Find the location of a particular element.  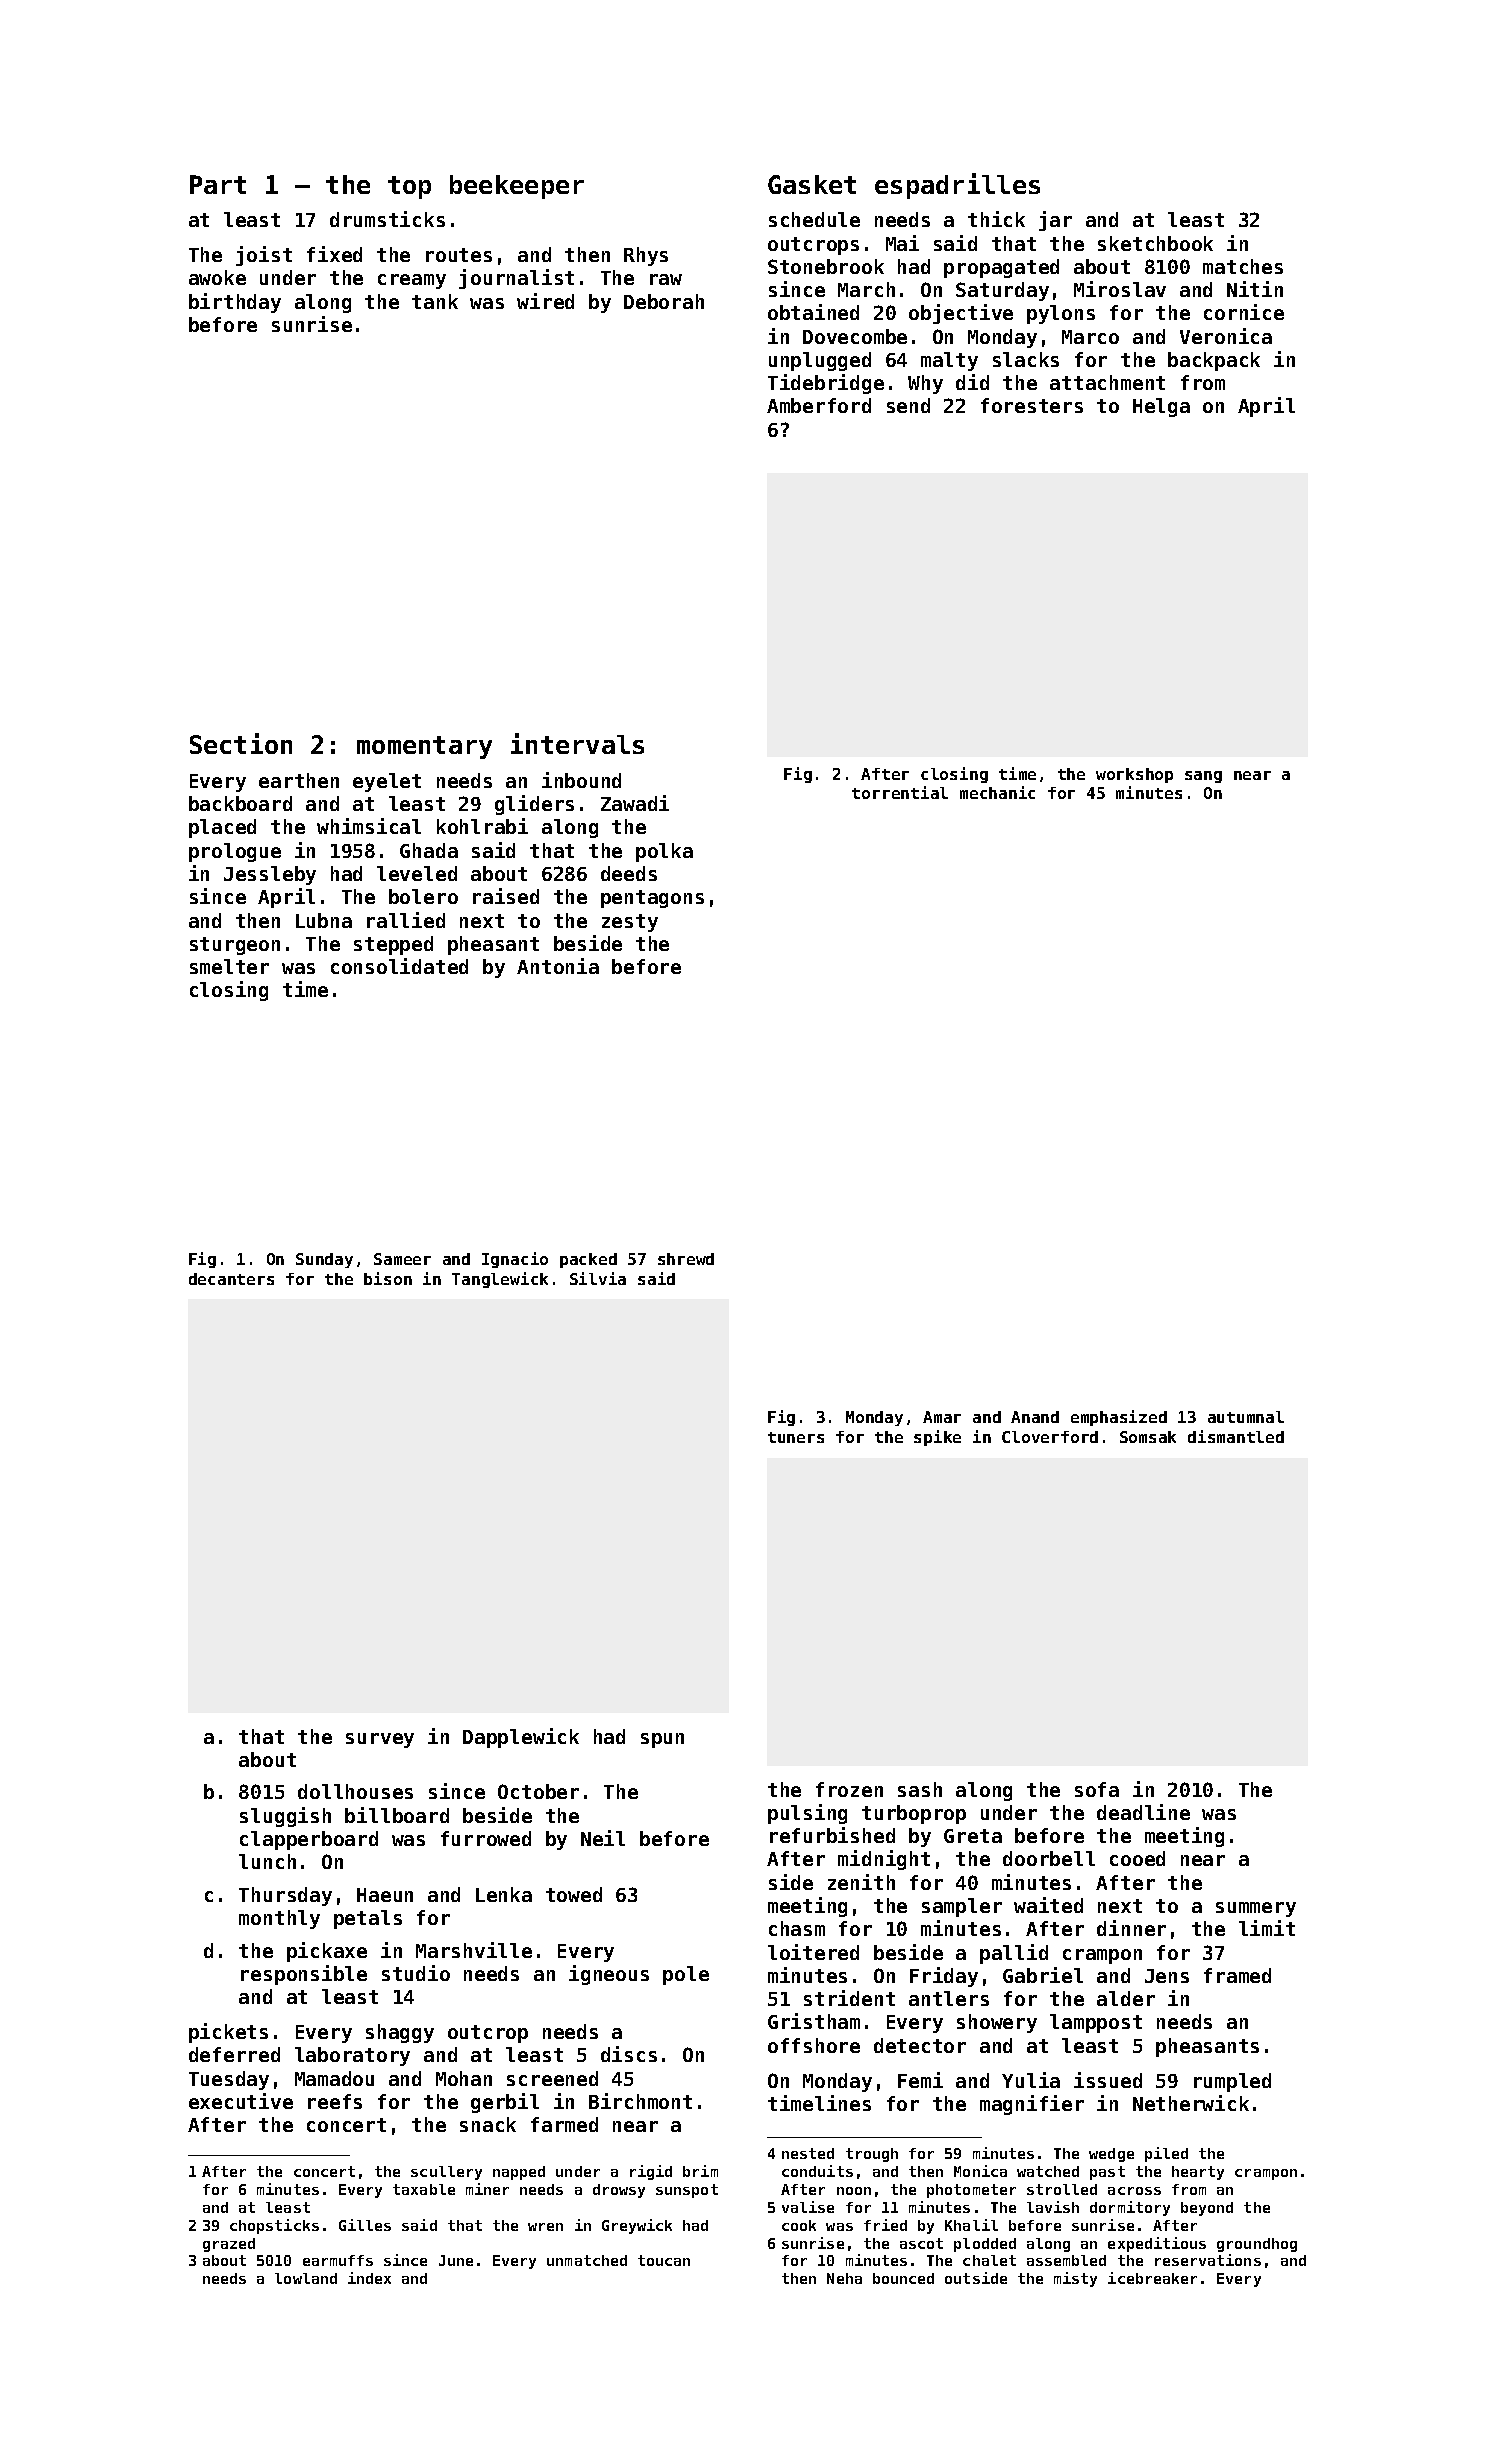

bison is located at coordinates (388, 1278).
